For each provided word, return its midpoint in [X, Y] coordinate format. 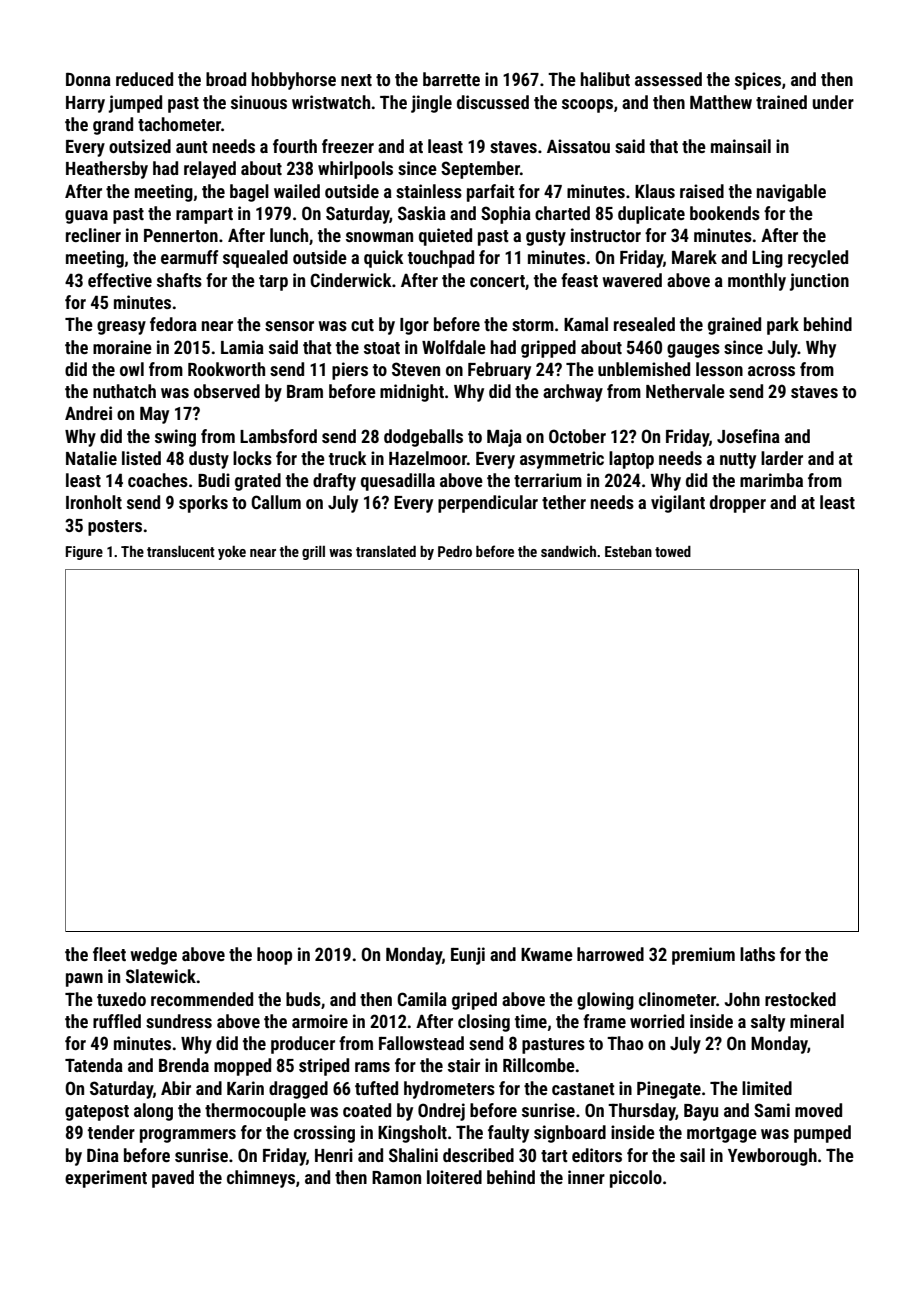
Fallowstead [421, 1043]
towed [673, 551]
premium [703, 956]
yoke [232, 553]
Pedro [455, 551]
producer [303, 1045]
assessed [668, 79]
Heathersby [107, 170]
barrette [451, 79]
